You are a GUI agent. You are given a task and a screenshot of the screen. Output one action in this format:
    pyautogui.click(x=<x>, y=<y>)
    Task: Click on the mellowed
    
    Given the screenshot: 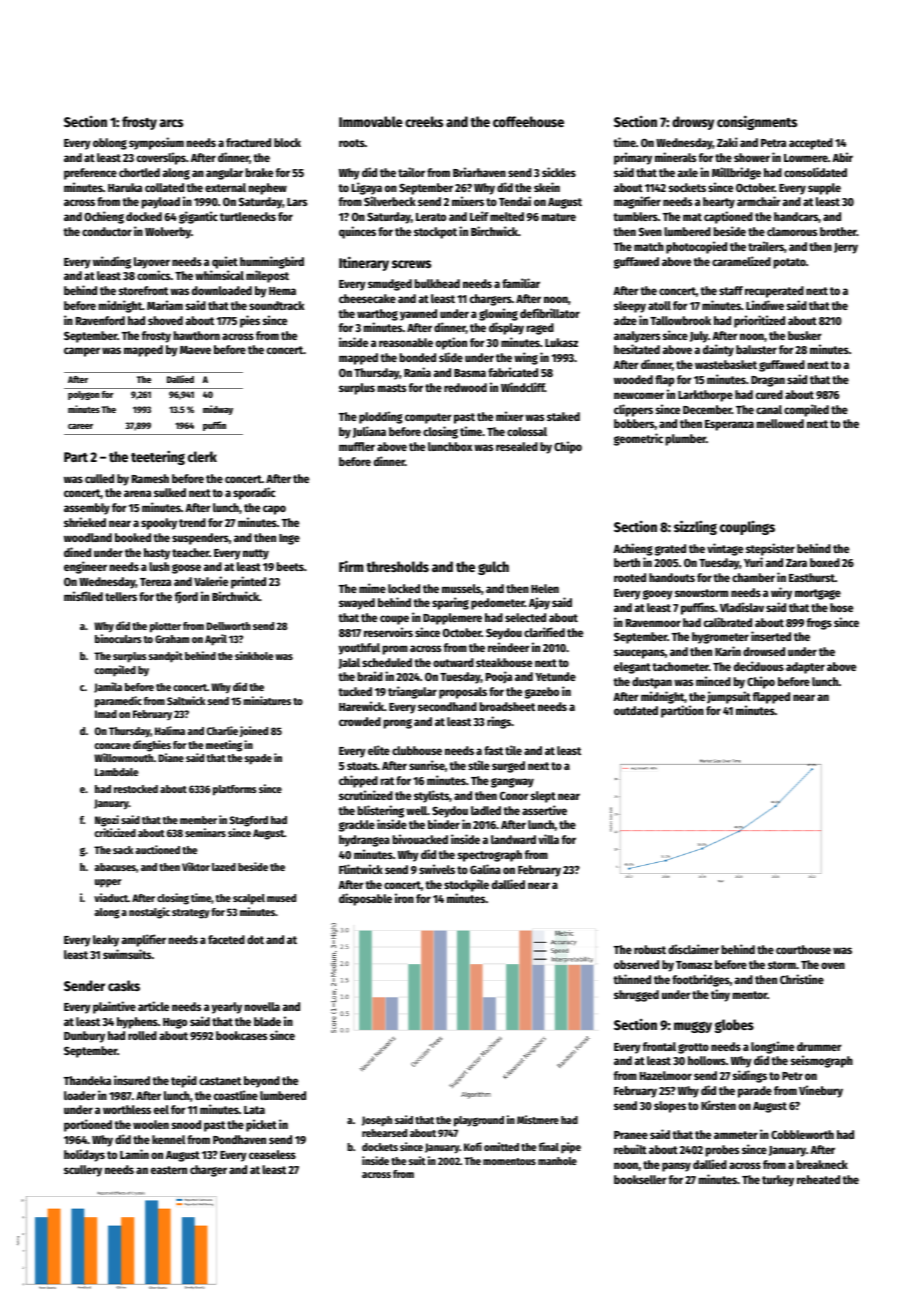 What is the action you would take?
    pyautogui.click(x=780, y=423)
